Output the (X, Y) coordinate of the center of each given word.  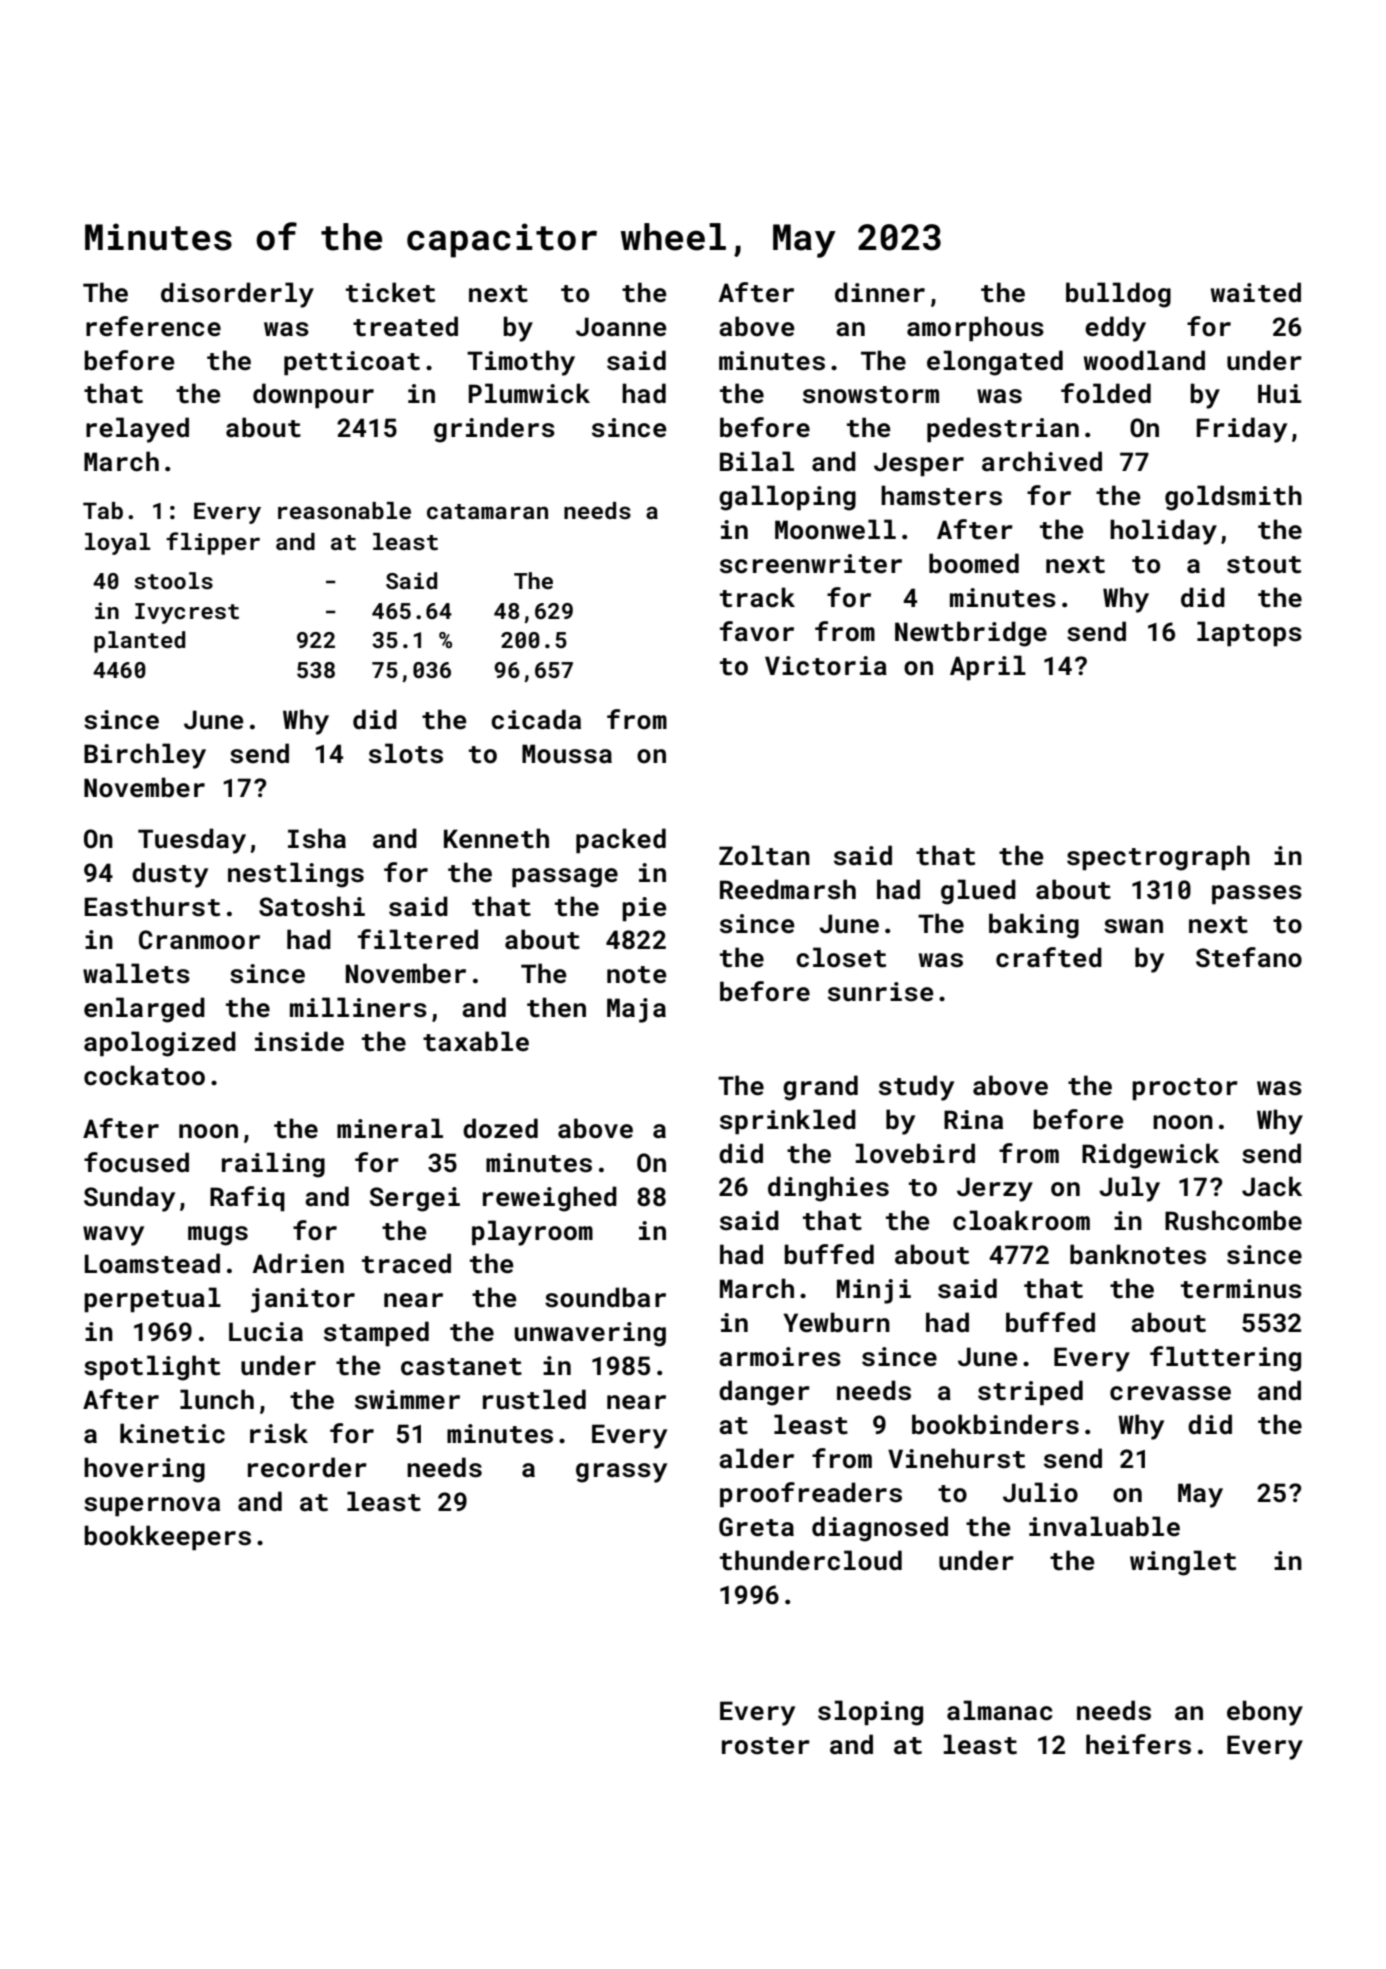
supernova (152, 1506)
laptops (1249, 633)
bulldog (1118, 295)
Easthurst (152, 906)
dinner (880, 292)
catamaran (487, 511)
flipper (213, 543)
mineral (390, 1128)
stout (1264, 565)
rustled (534, 1399)
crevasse (1170, 1393)
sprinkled (788, 1121)
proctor (1185, 1089)
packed (621, 840)
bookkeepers (167, 1537)
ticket (390, 292)
